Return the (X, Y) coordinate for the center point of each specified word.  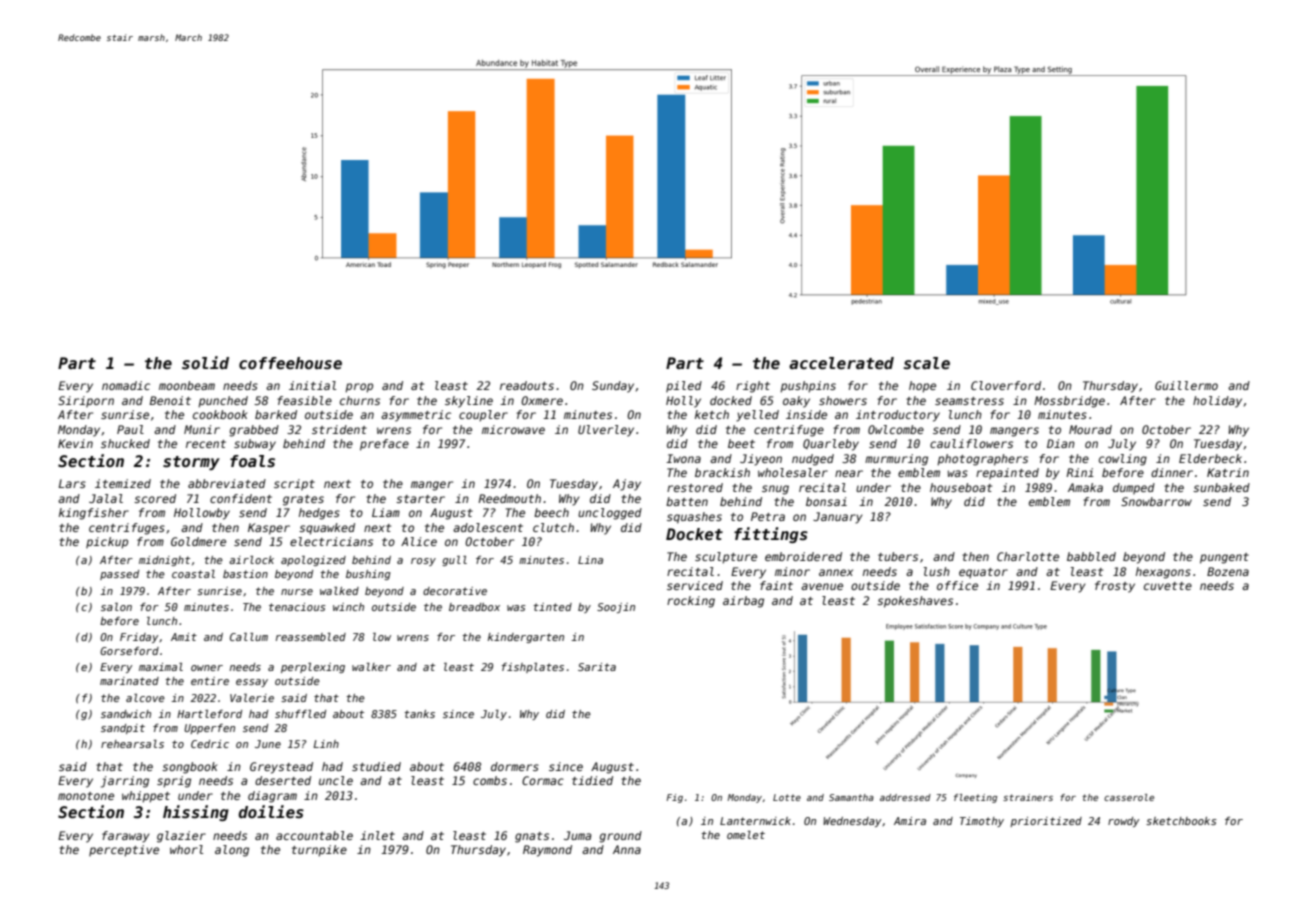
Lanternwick (755, 821)
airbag (743, 602)
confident (241, 498)
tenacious (297, 607)
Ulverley (606, 431)
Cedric (210, 744)
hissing (196, 813)
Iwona (683, 458)
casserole (1129, 797)
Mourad (1090, 429)
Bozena (1228, 571)
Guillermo (1186, 385)
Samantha (851, 797)
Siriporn (86, 402)
